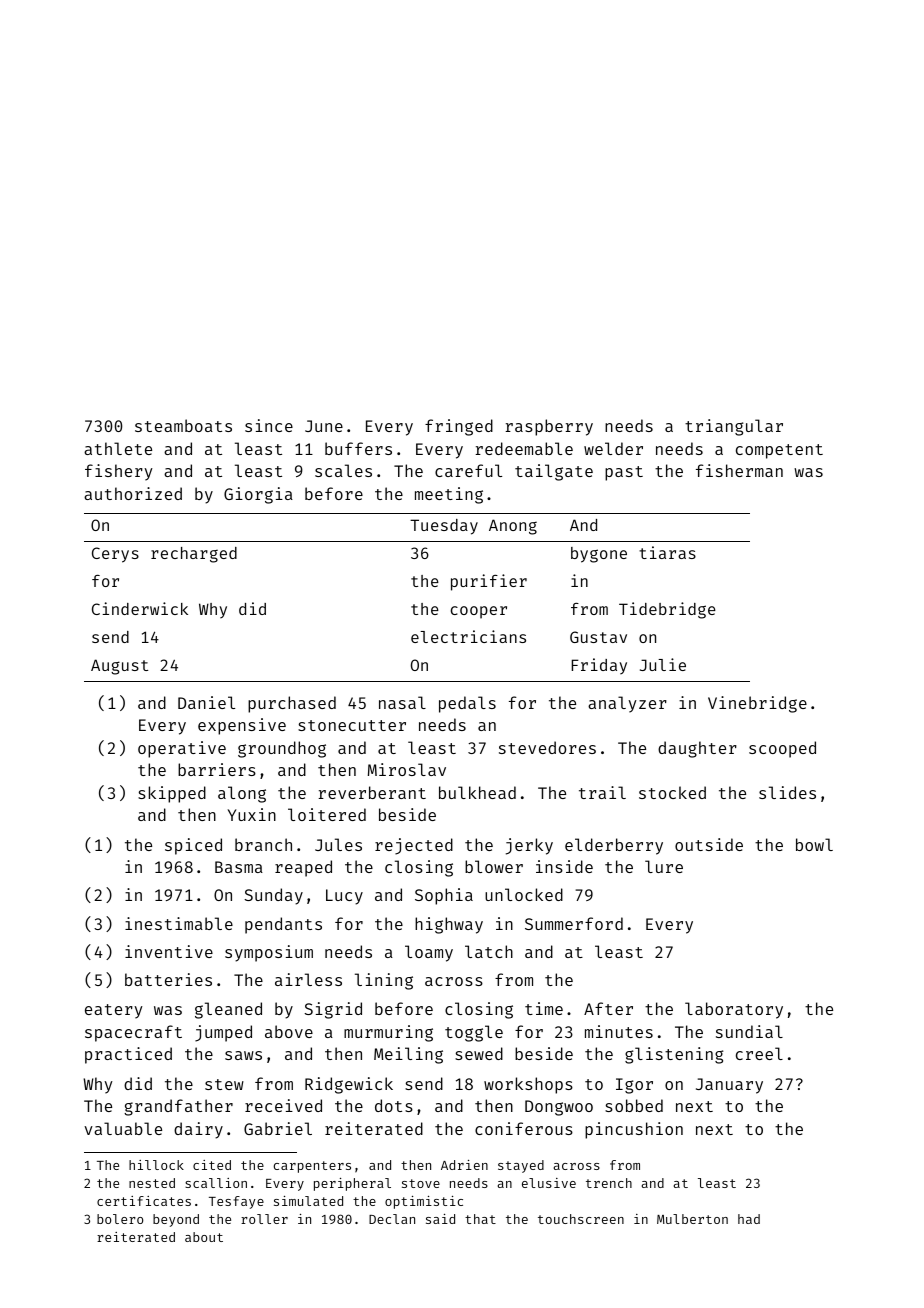 This screenshot has width=924, height=1308. What do you see at coordinates (547, 747) in the screenshot?
I see `stevedores` at bounding box center [547, 747].
